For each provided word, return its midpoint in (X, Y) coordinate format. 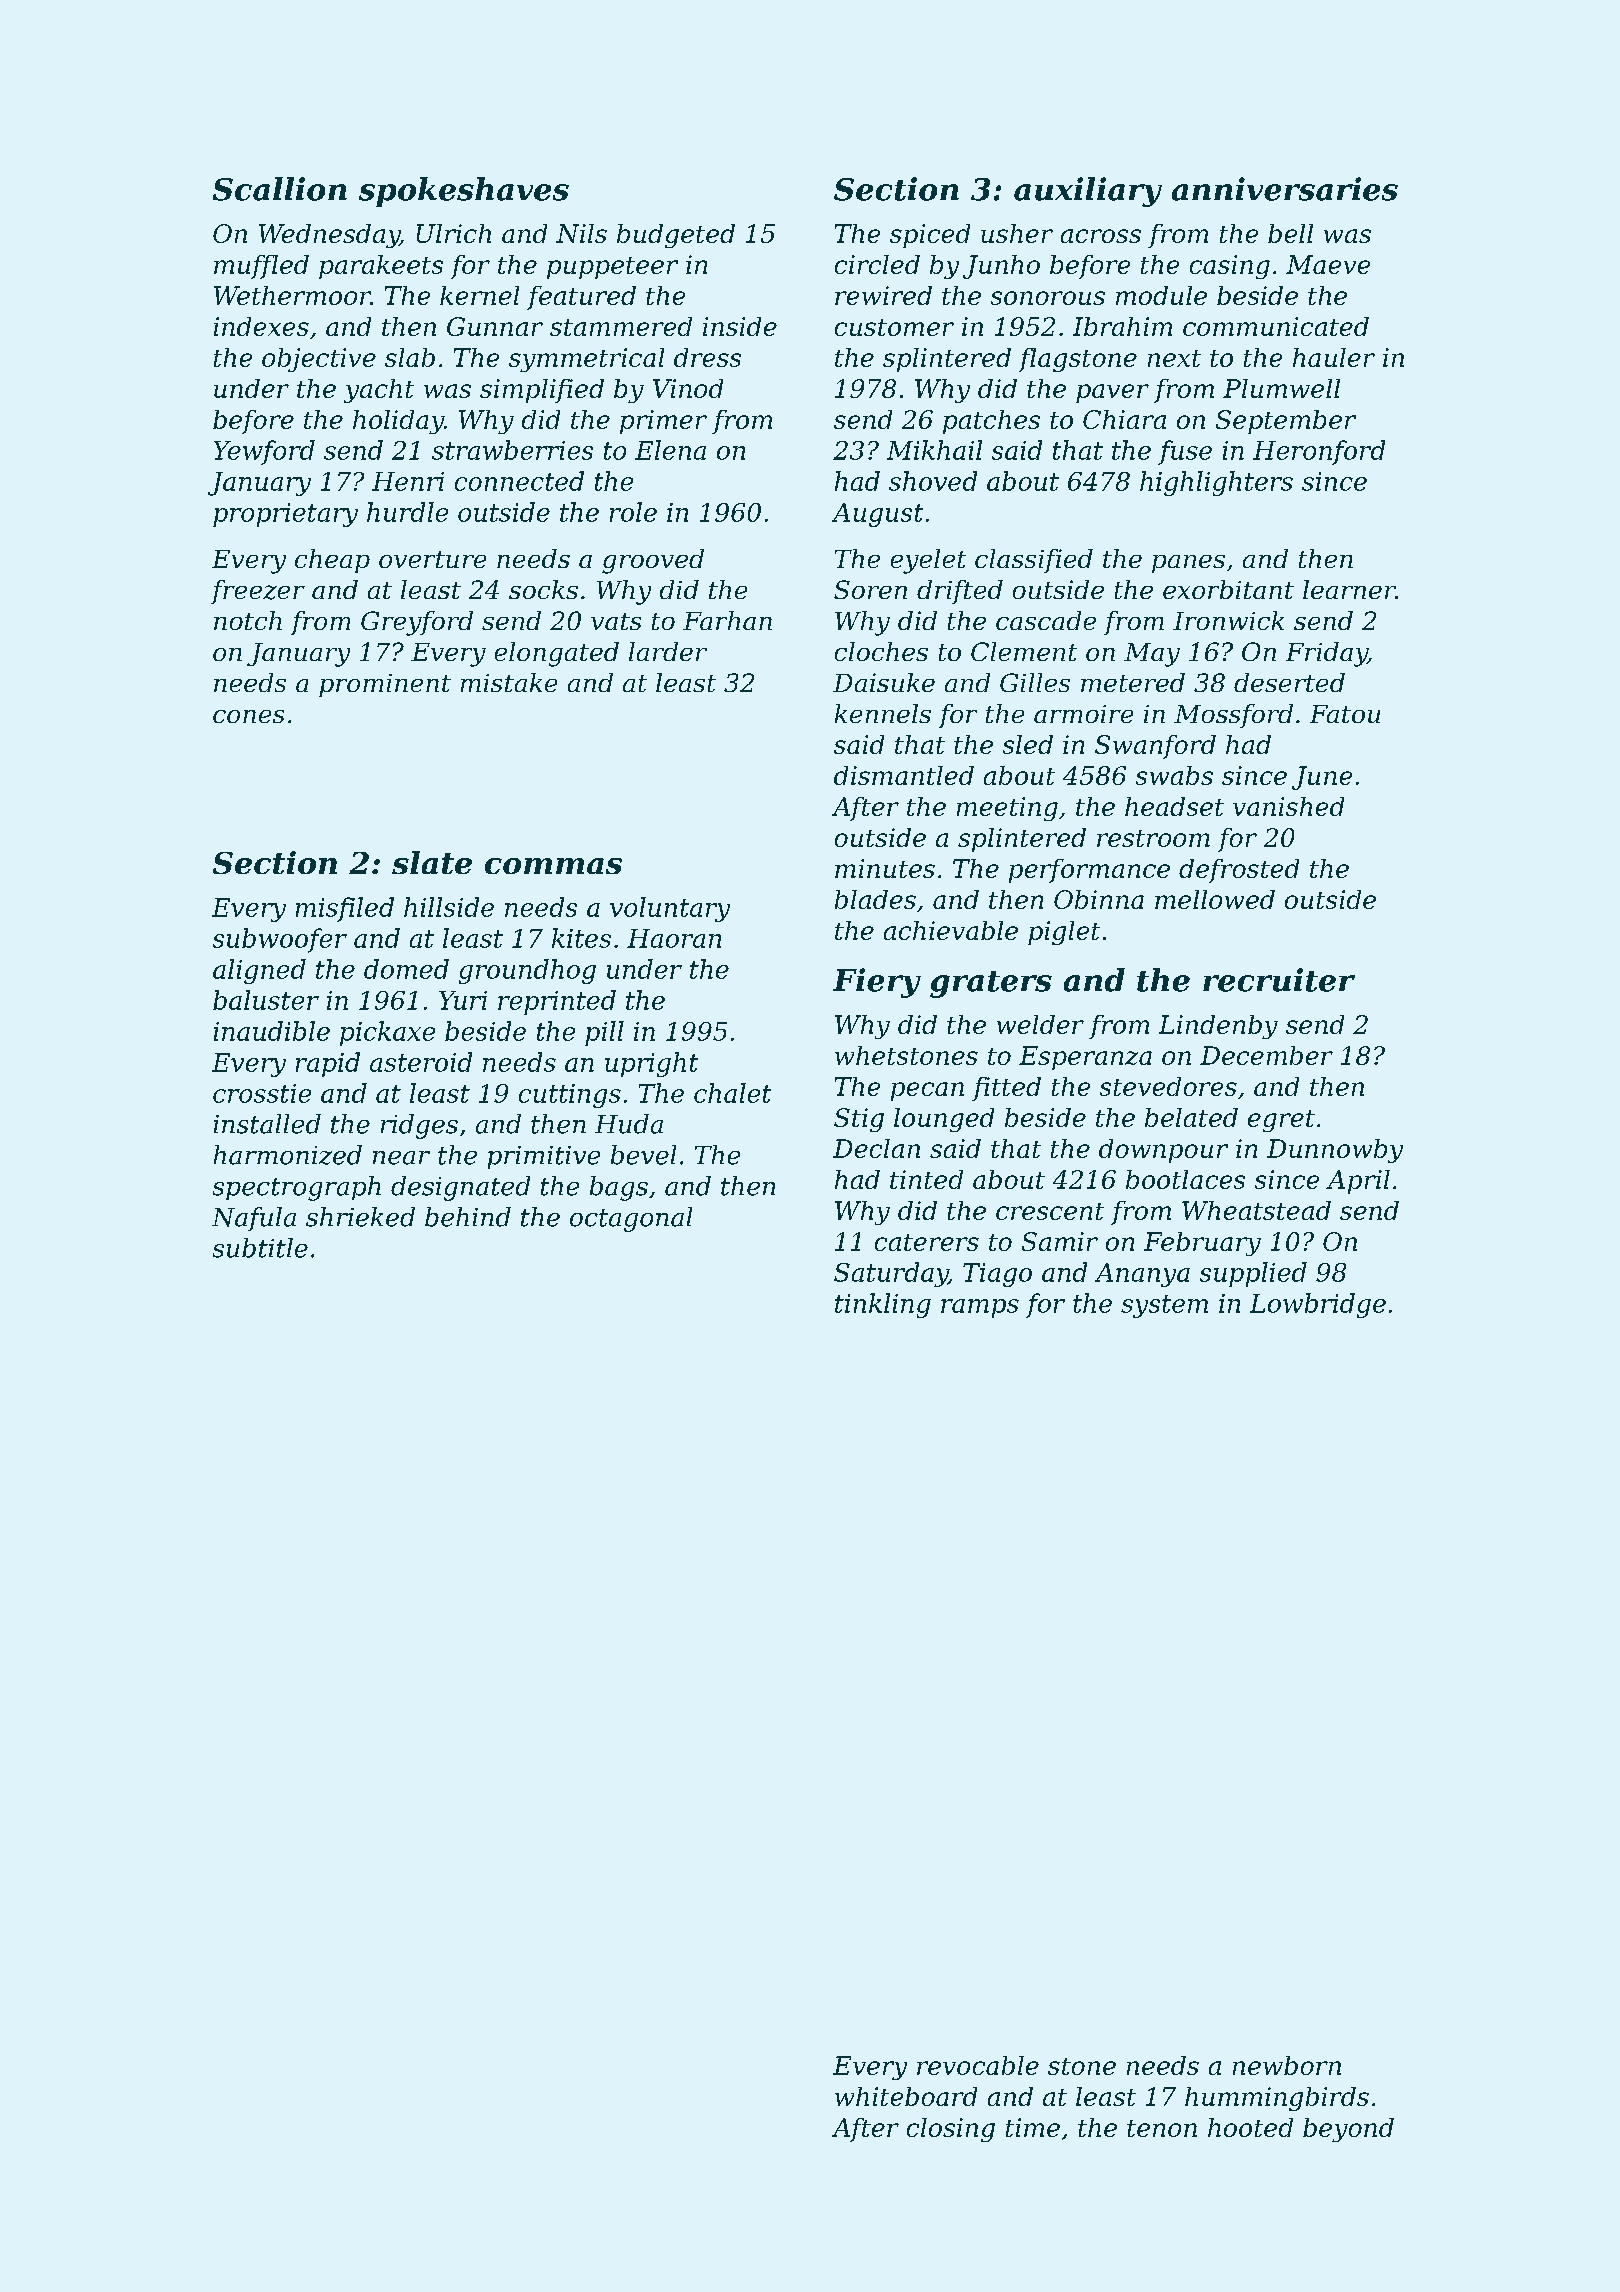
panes (1188, 564)
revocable (978, 2065)
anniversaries (1285, 189)
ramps (980, 1308)
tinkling (883, 1305)
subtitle (260, 1248)
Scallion (280, 189)
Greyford (417, 623)
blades (875, 899)
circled (877, 264)
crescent (1050, 1211)
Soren (870, 589)
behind (468, 1217)
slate (432, 862)
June (1322, 778)
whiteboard (906, 2096)
